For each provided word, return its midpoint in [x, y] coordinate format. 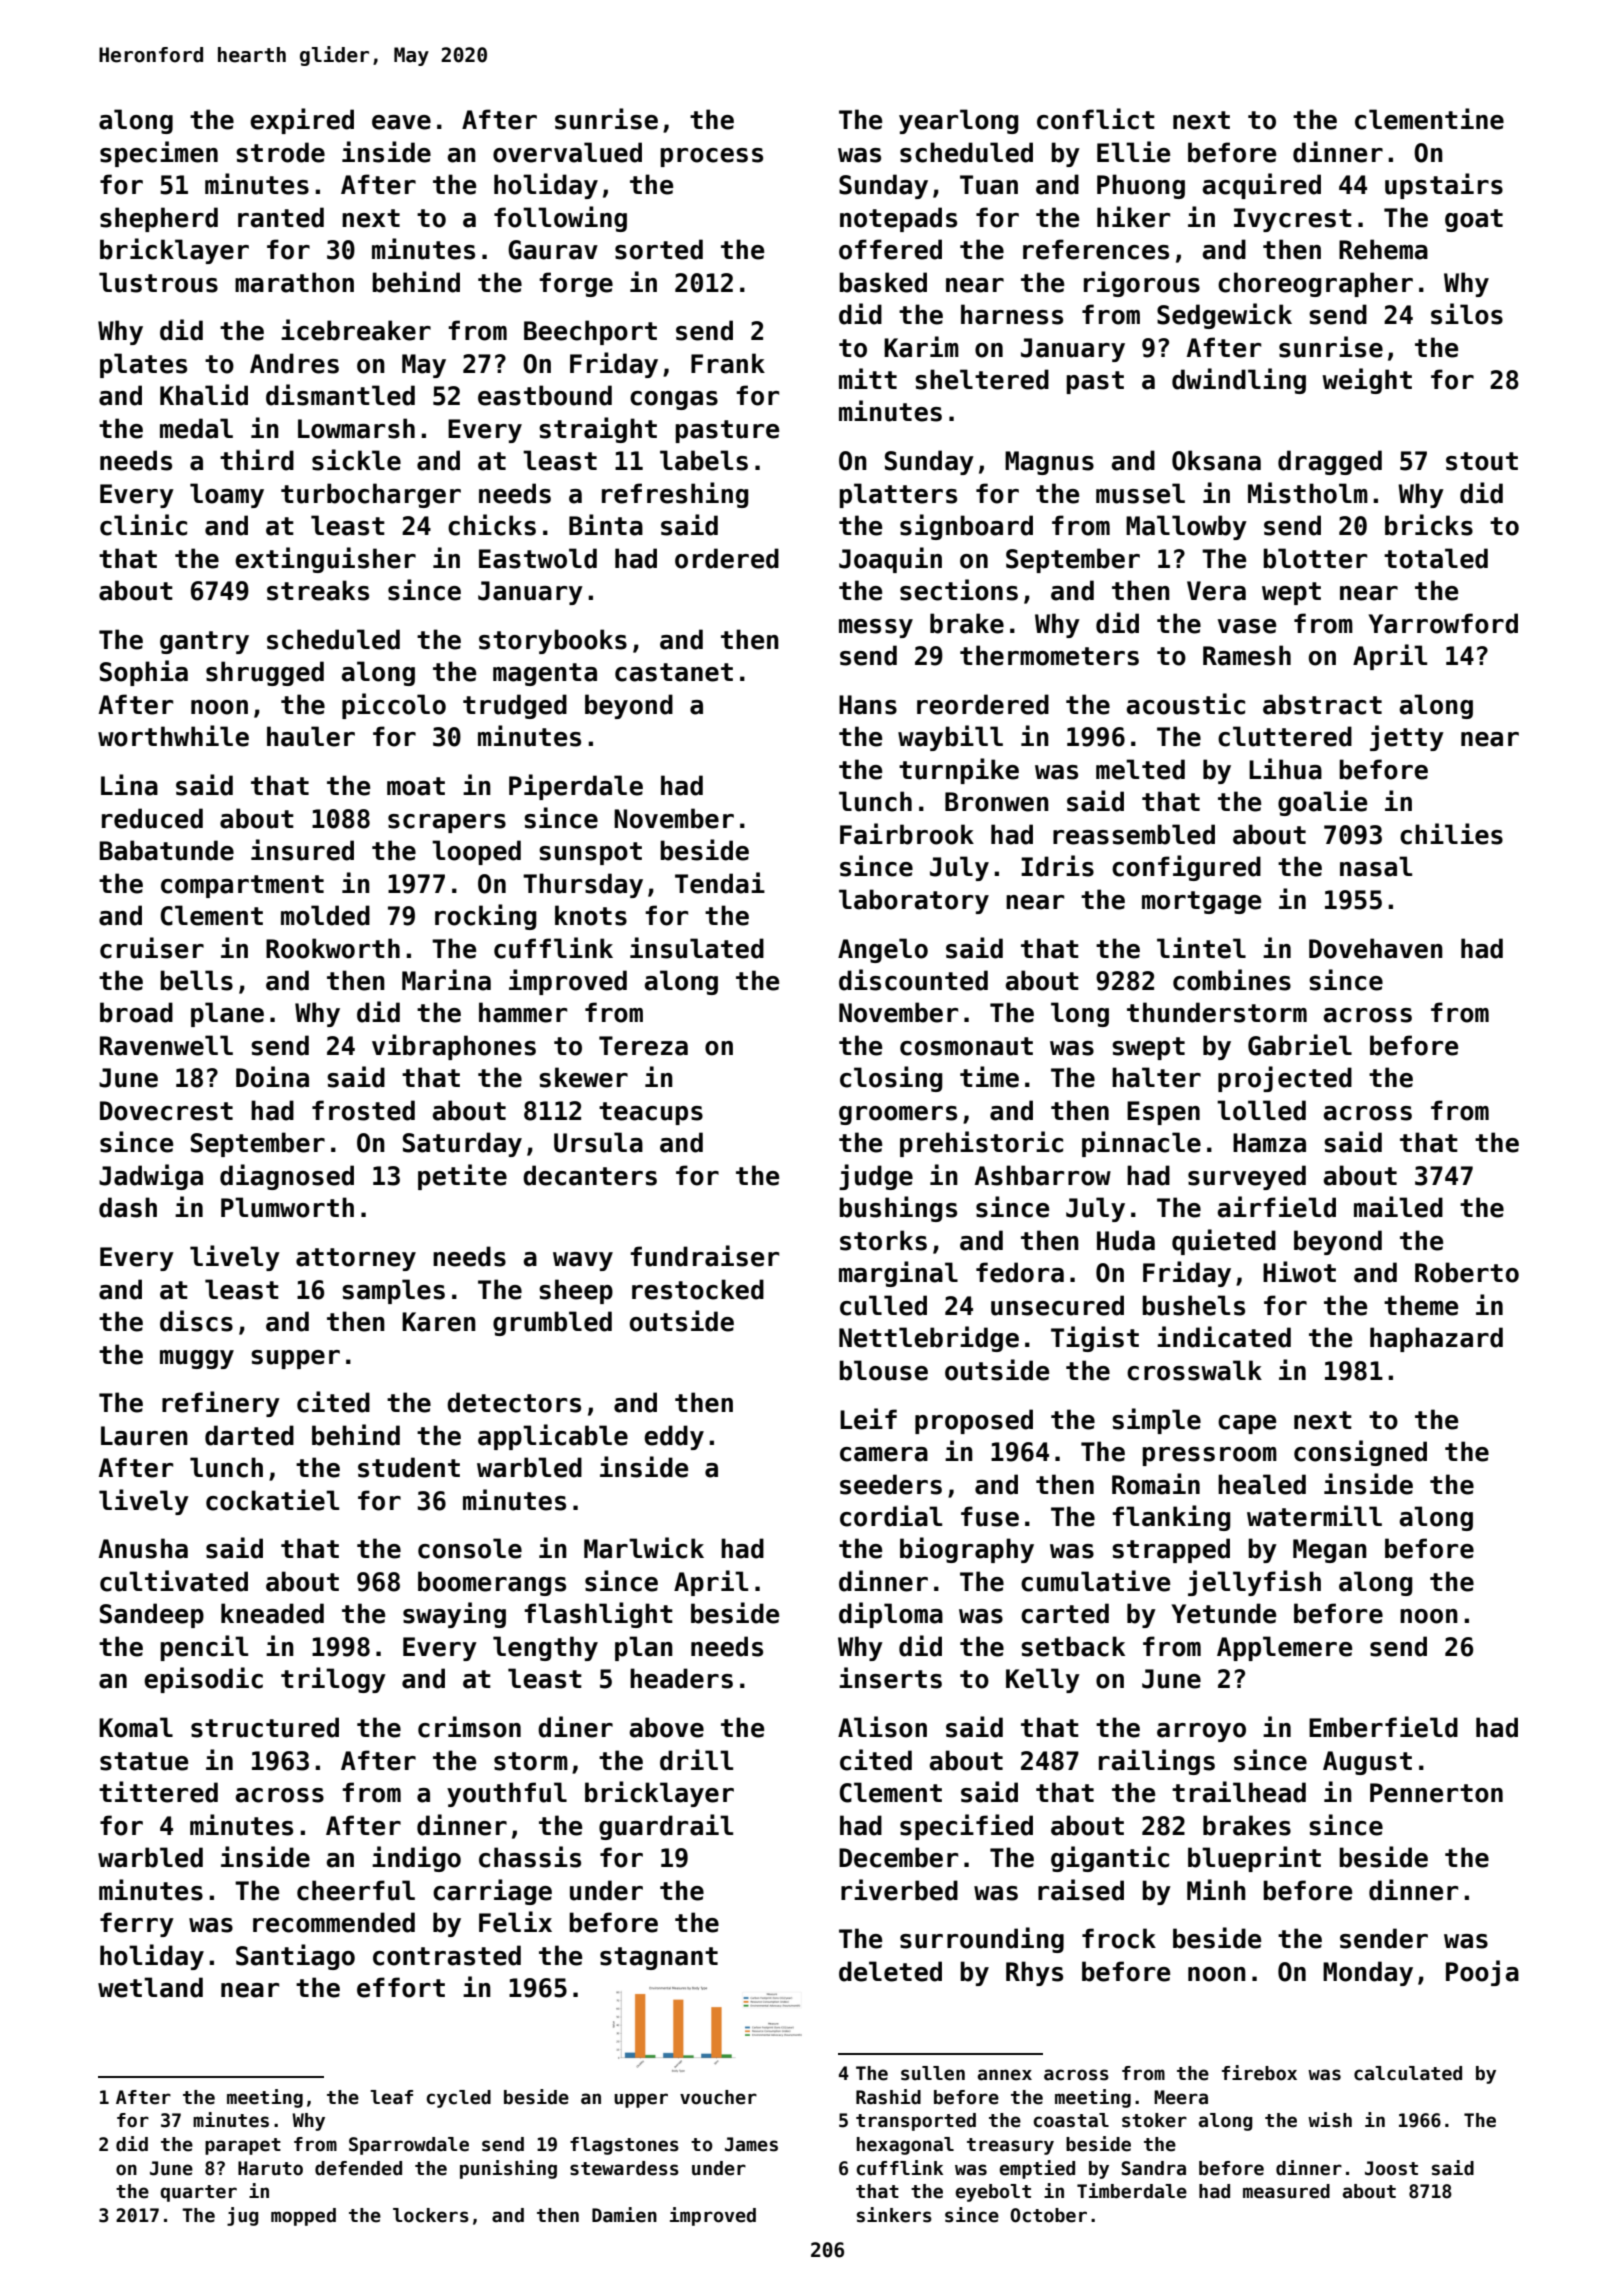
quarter [198, 2193]
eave [401, 122]
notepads [898, 219]
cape [1247, 1424]
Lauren [144, 1436]
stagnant [659, 1958]
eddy [674, 1437]
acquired [1261, 186]
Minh [1216, 1889]
